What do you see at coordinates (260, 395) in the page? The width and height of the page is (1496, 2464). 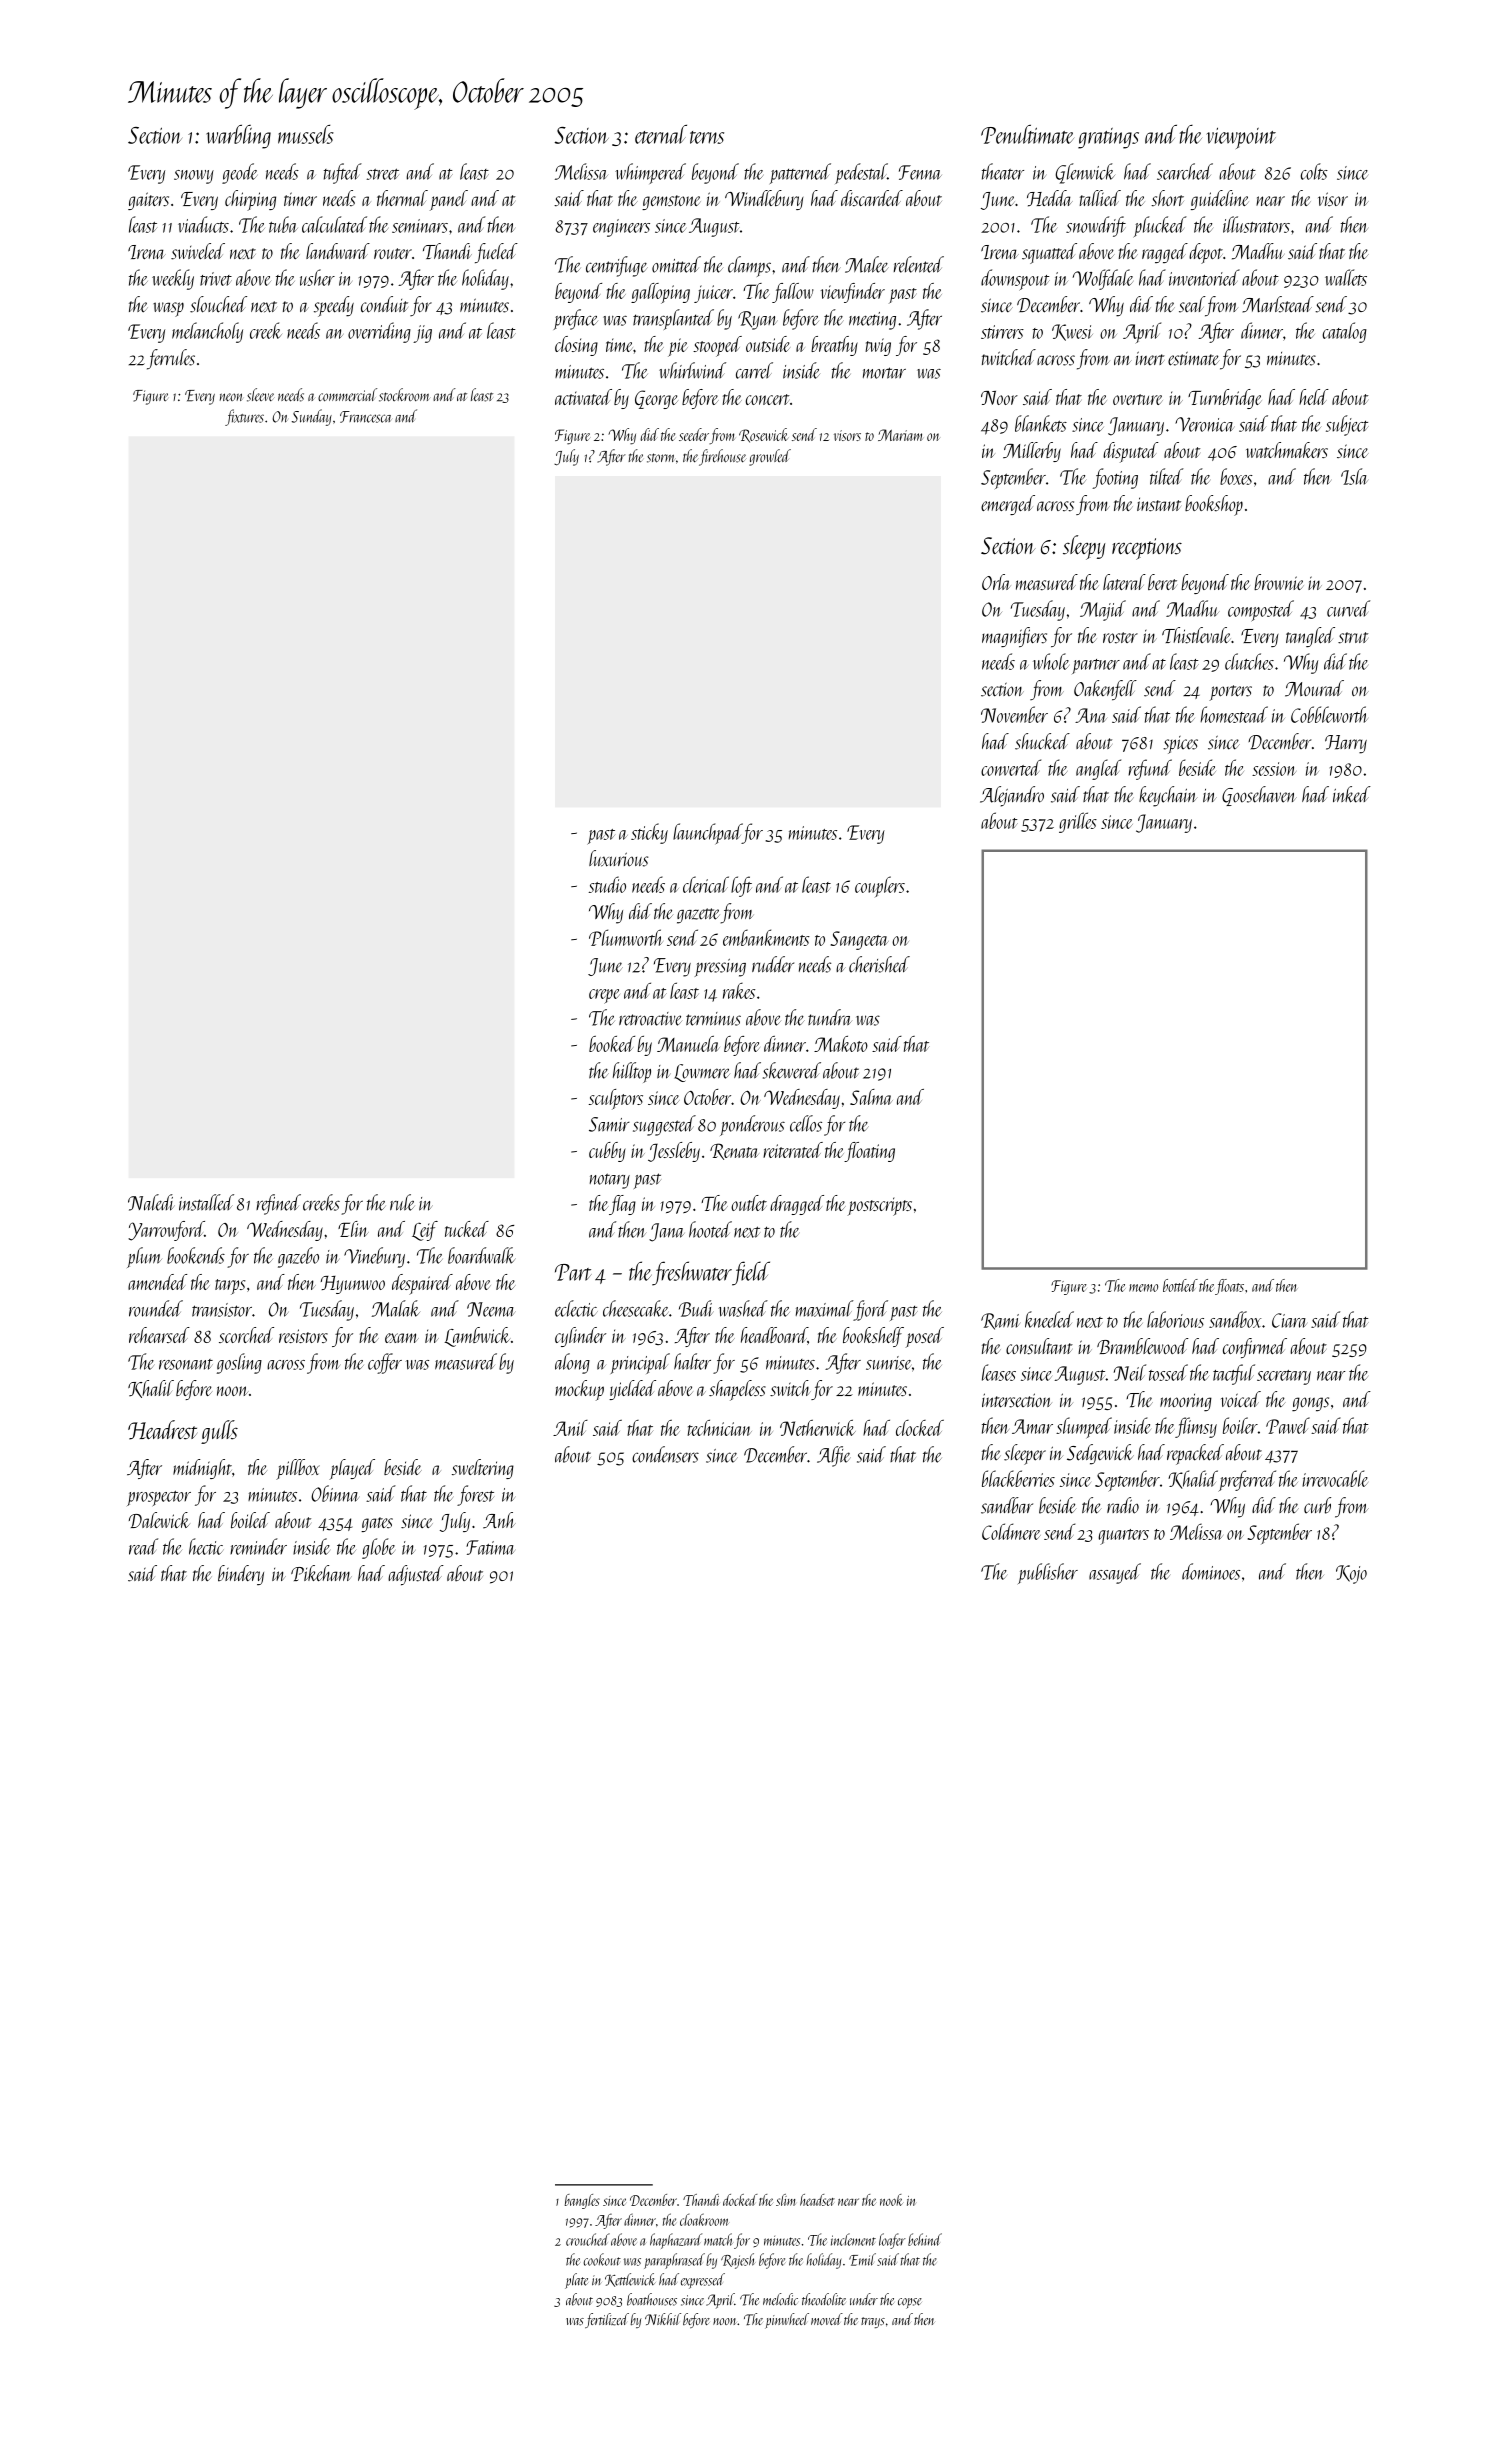 I see `sleeve` at bounding box center [260, 395].
